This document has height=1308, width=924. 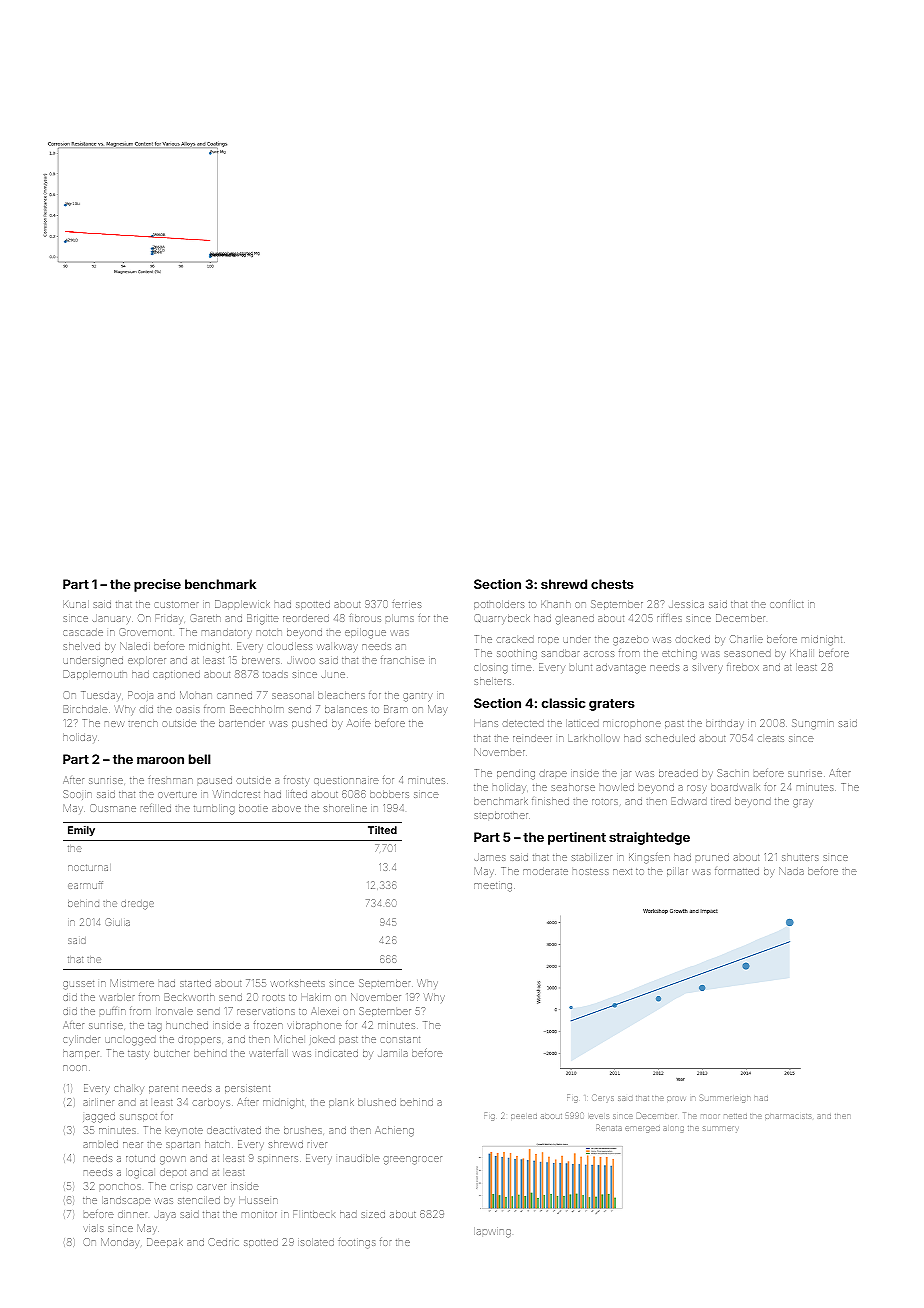 What do you see at coordinates (165, 1243) in the document?
I see `Deepak` at bounding box center [165, 1243].
